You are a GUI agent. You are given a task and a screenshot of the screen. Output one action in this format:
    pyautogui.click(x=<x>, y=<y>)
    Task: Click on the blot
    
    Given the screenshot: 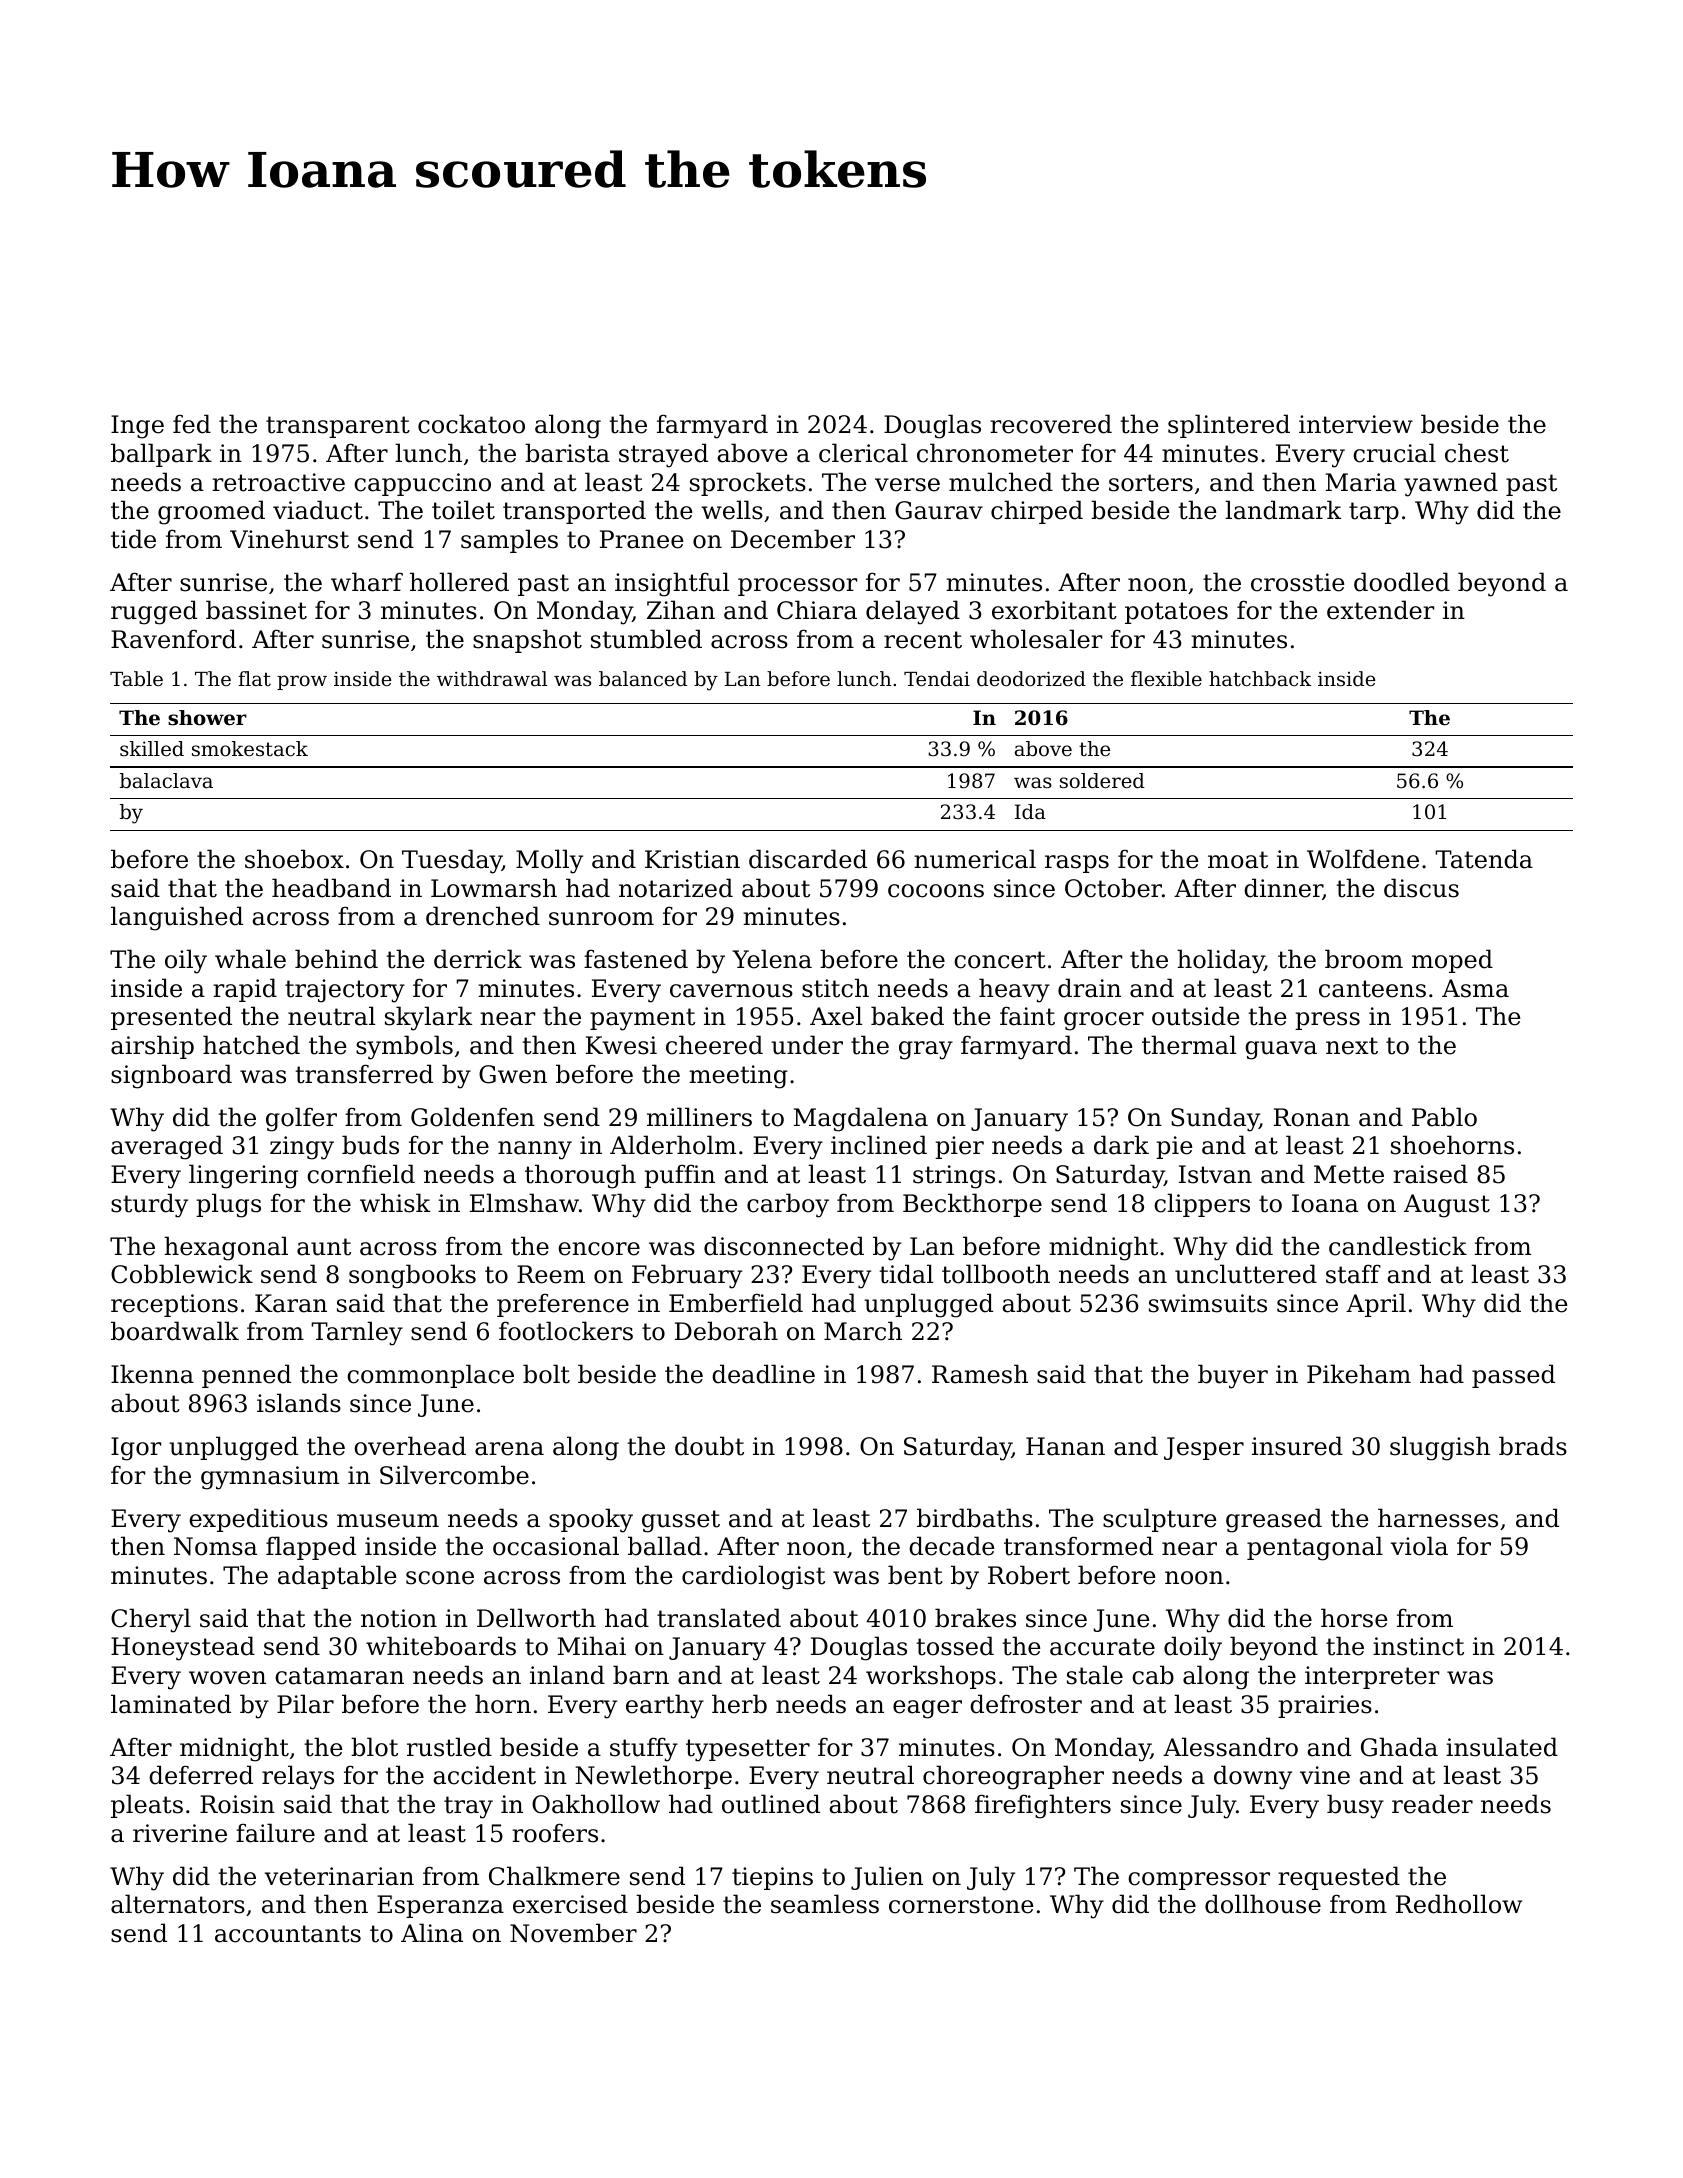 What is the action you would take?
    pyautogui.click(x=374, y=1747)
